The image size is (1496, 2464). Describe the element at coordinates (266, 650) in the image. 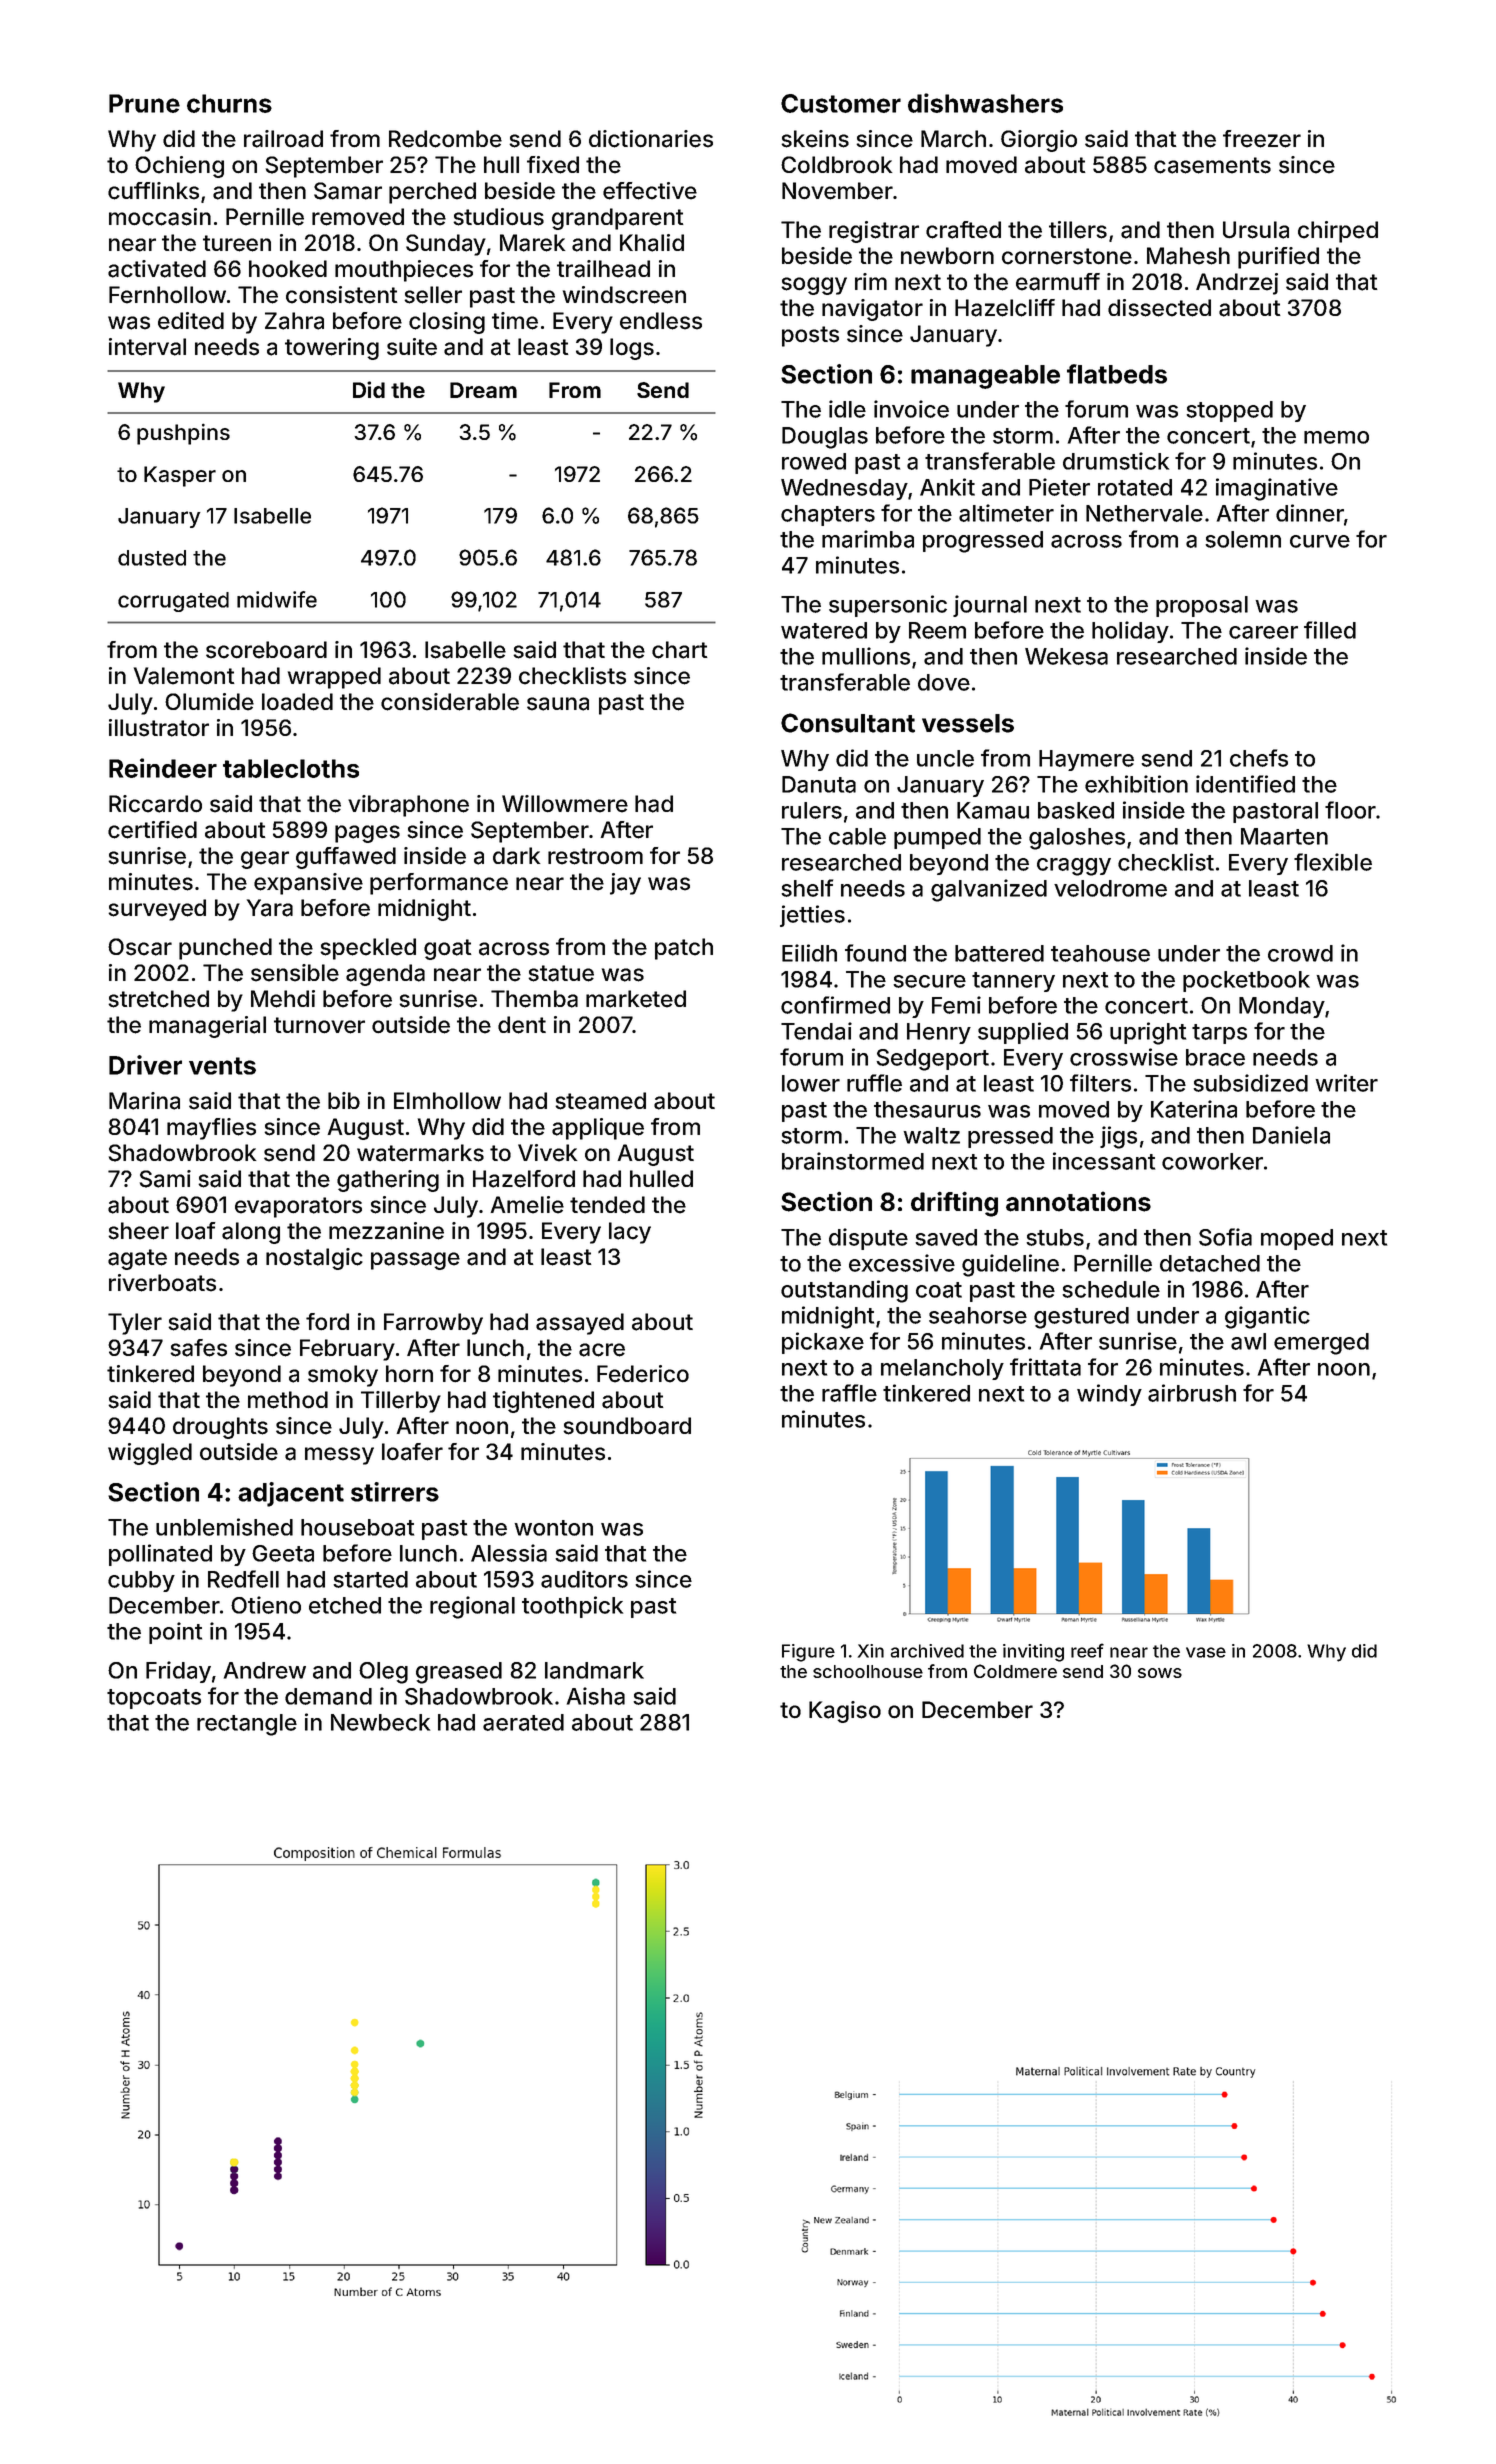

I see `scoreboard` at that location.
